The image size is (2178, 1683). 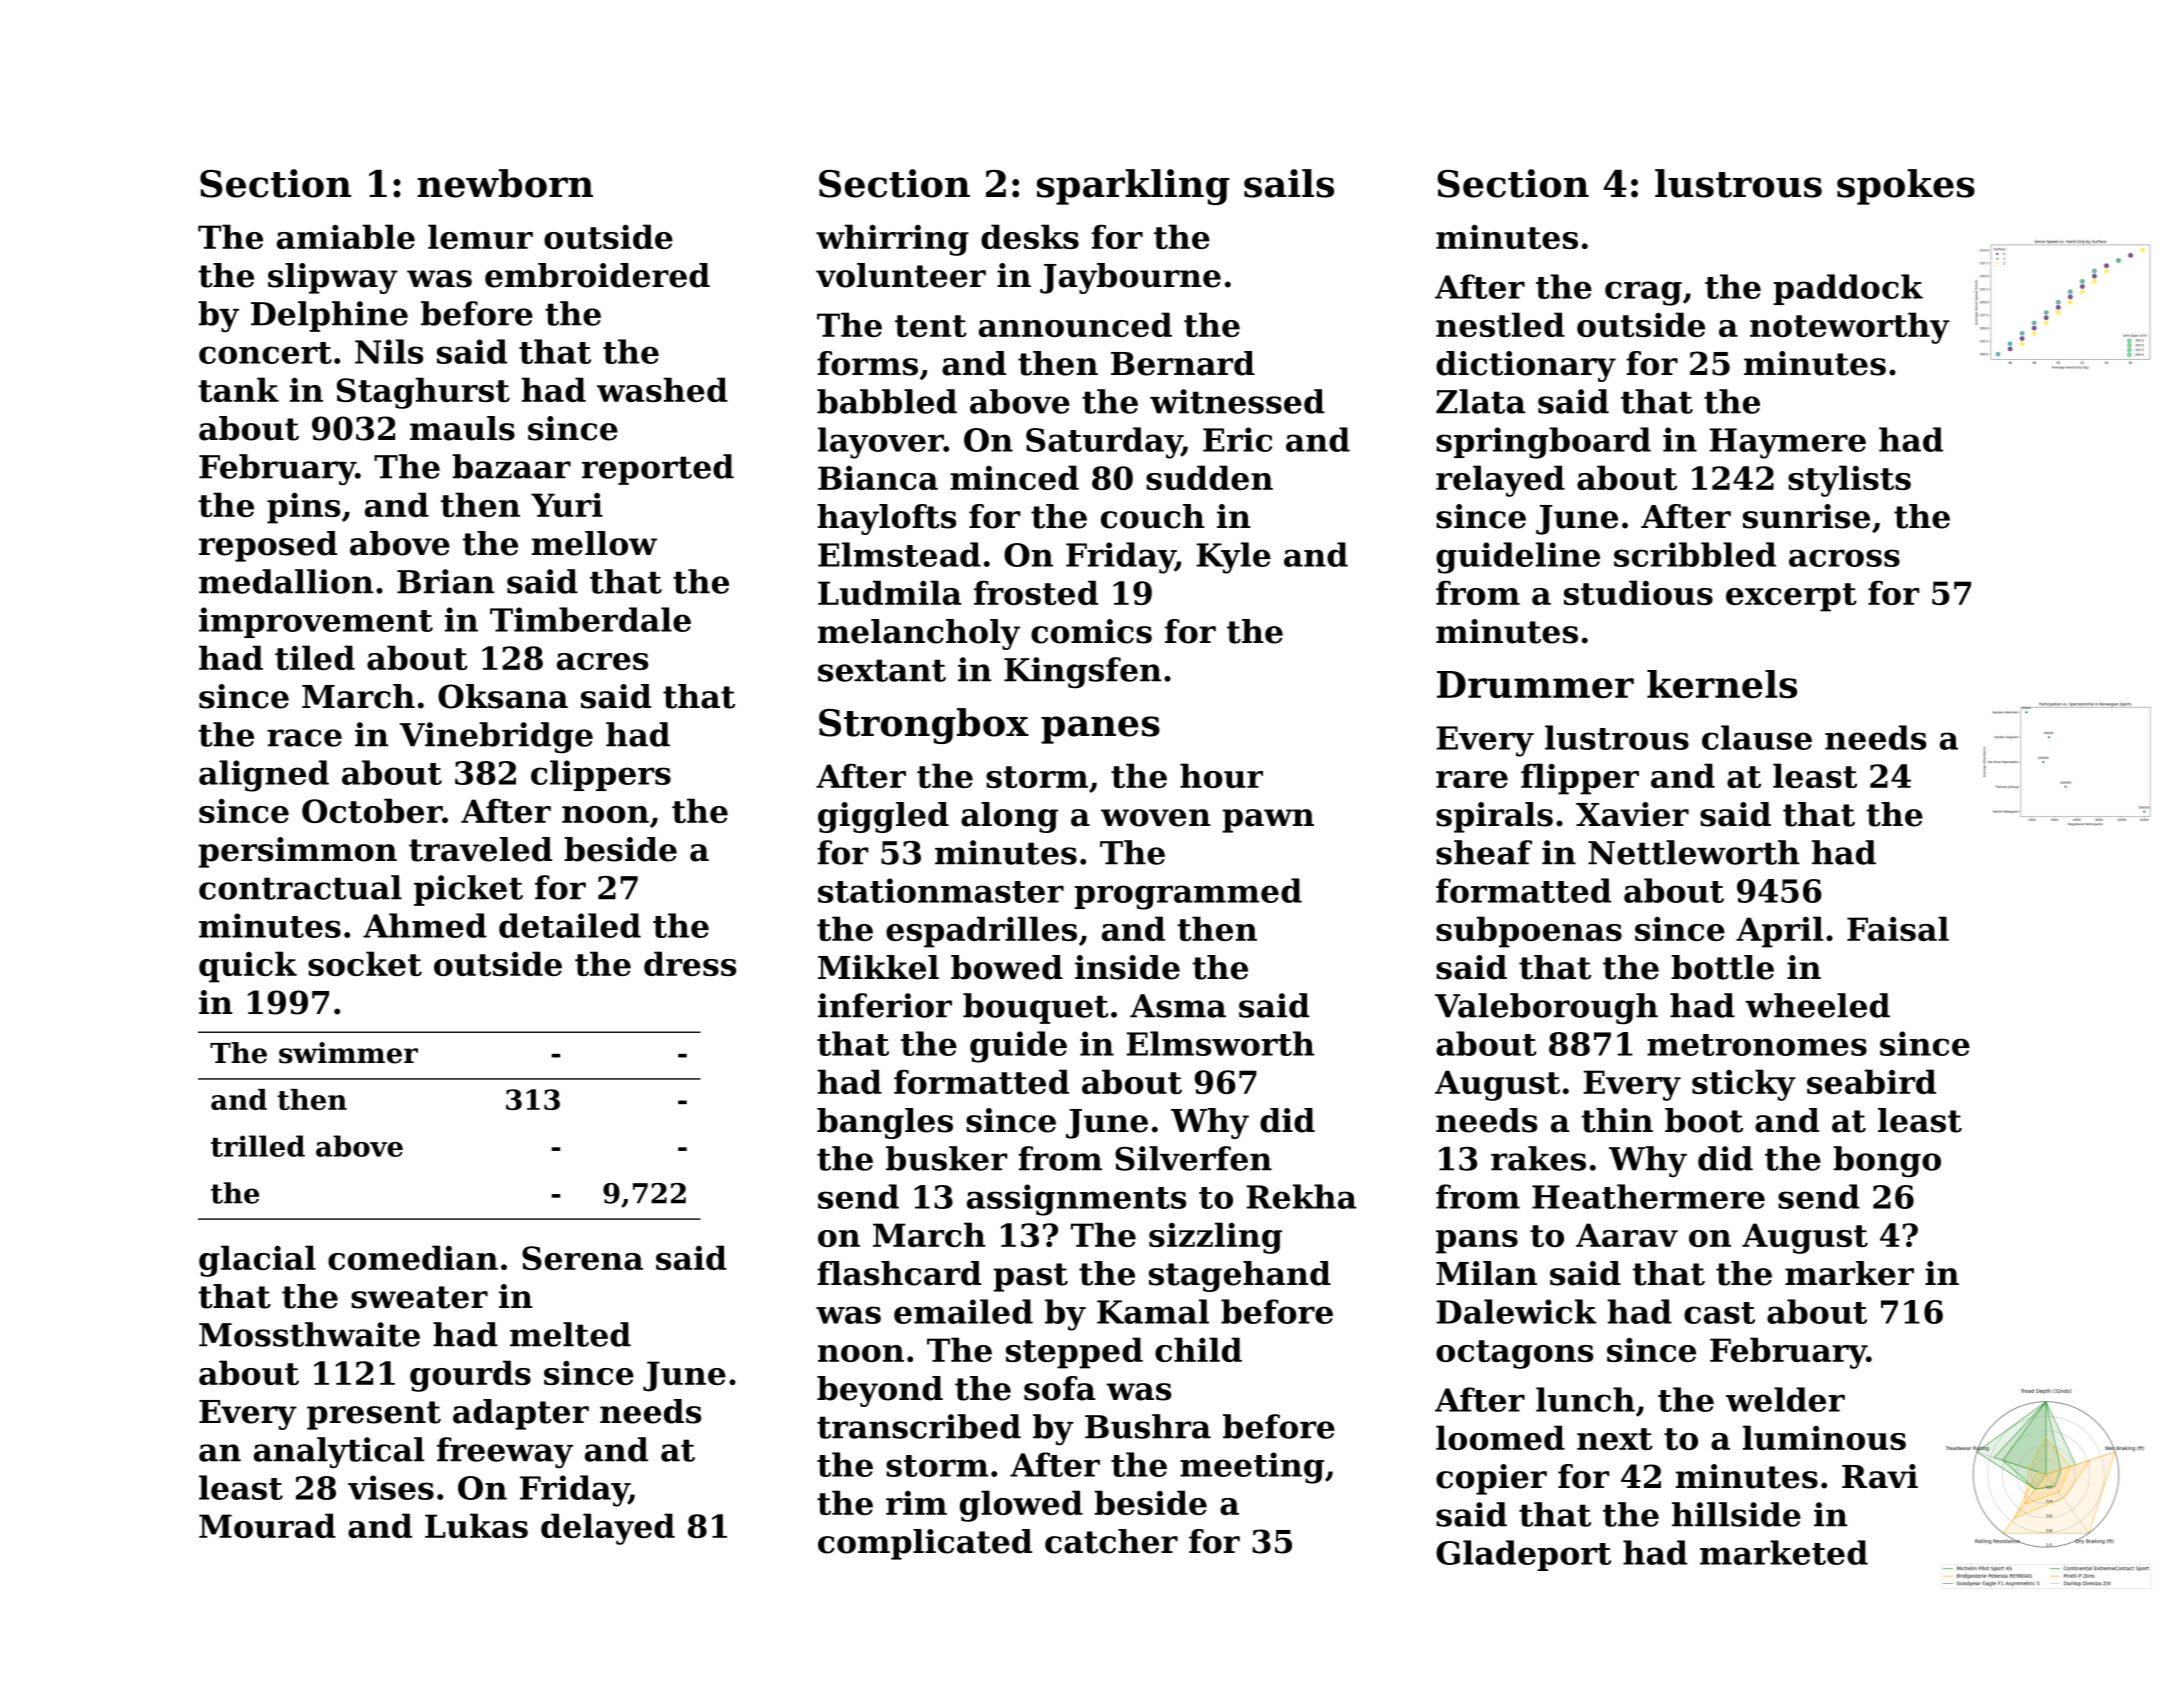 I want to click on newborn, so click(x=505, y=183).
